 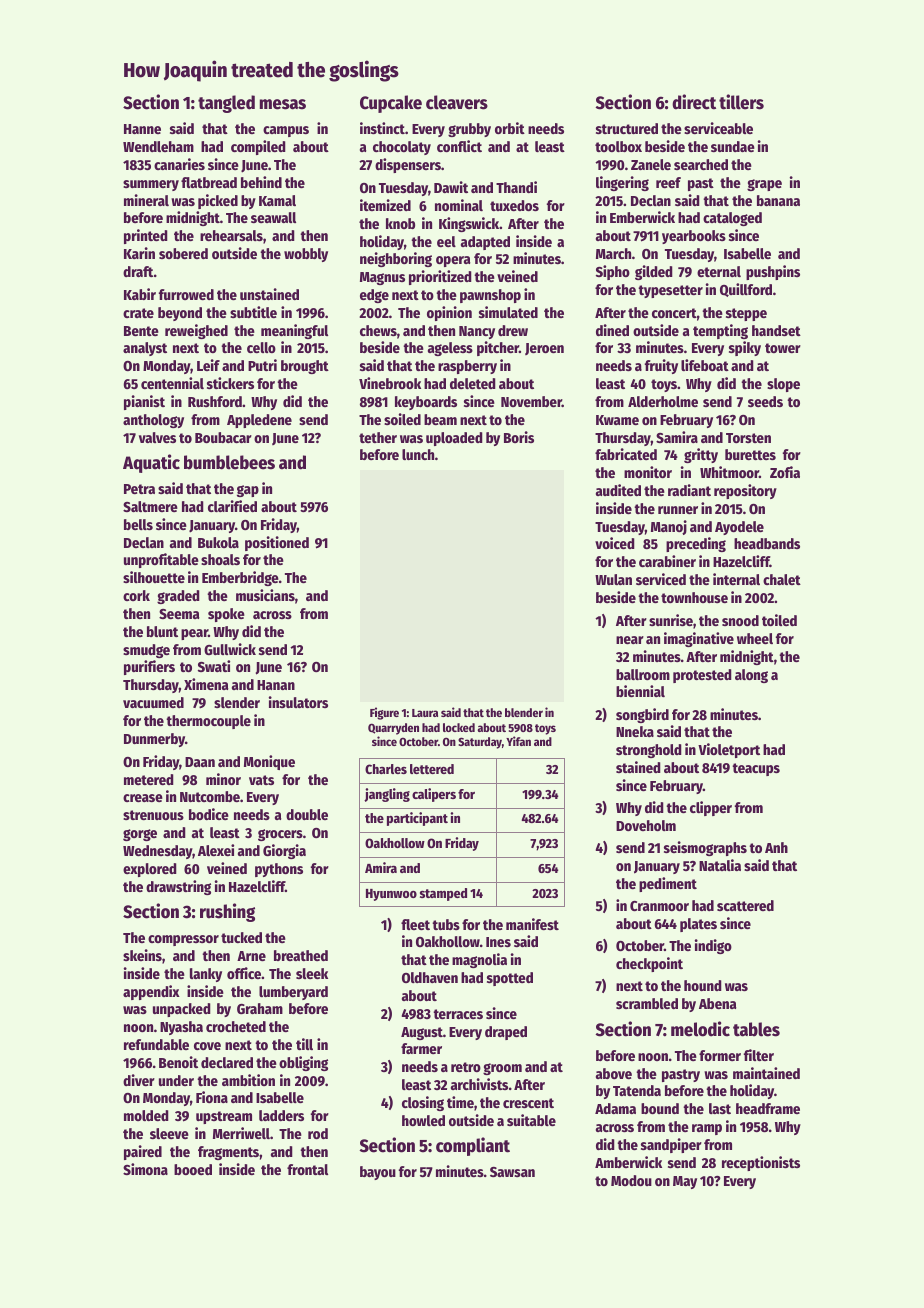 What do you see at coordinates (138, 313) in the screenshot?
I see `crate` at bounding box center [138, 313].
